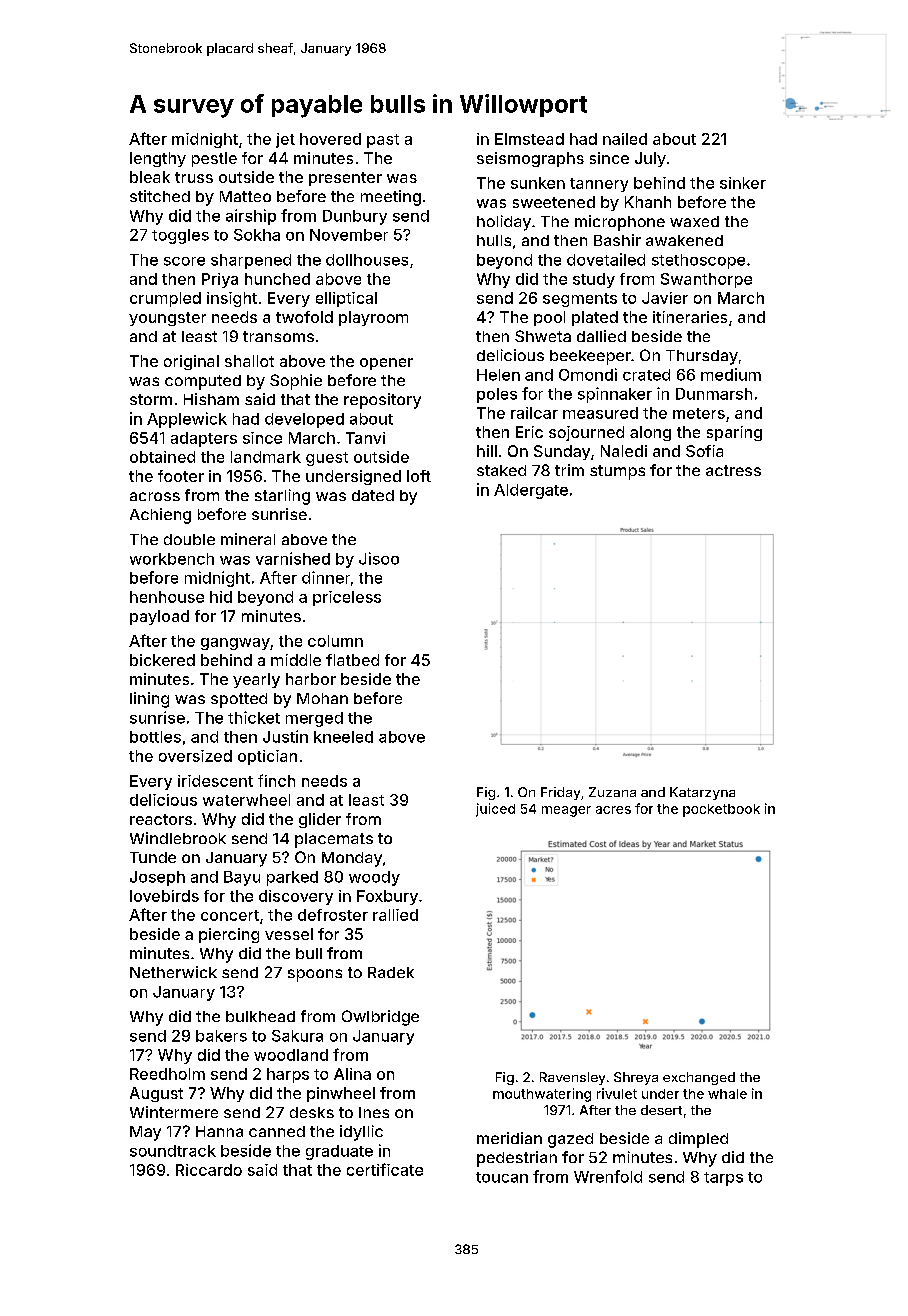 Image resolution: width=908 pixels, height=1316 pixels. What do you see at coordinates (721, 810) in the screenshot?
I see `pocketbook` at bounding box center [721, 810].
